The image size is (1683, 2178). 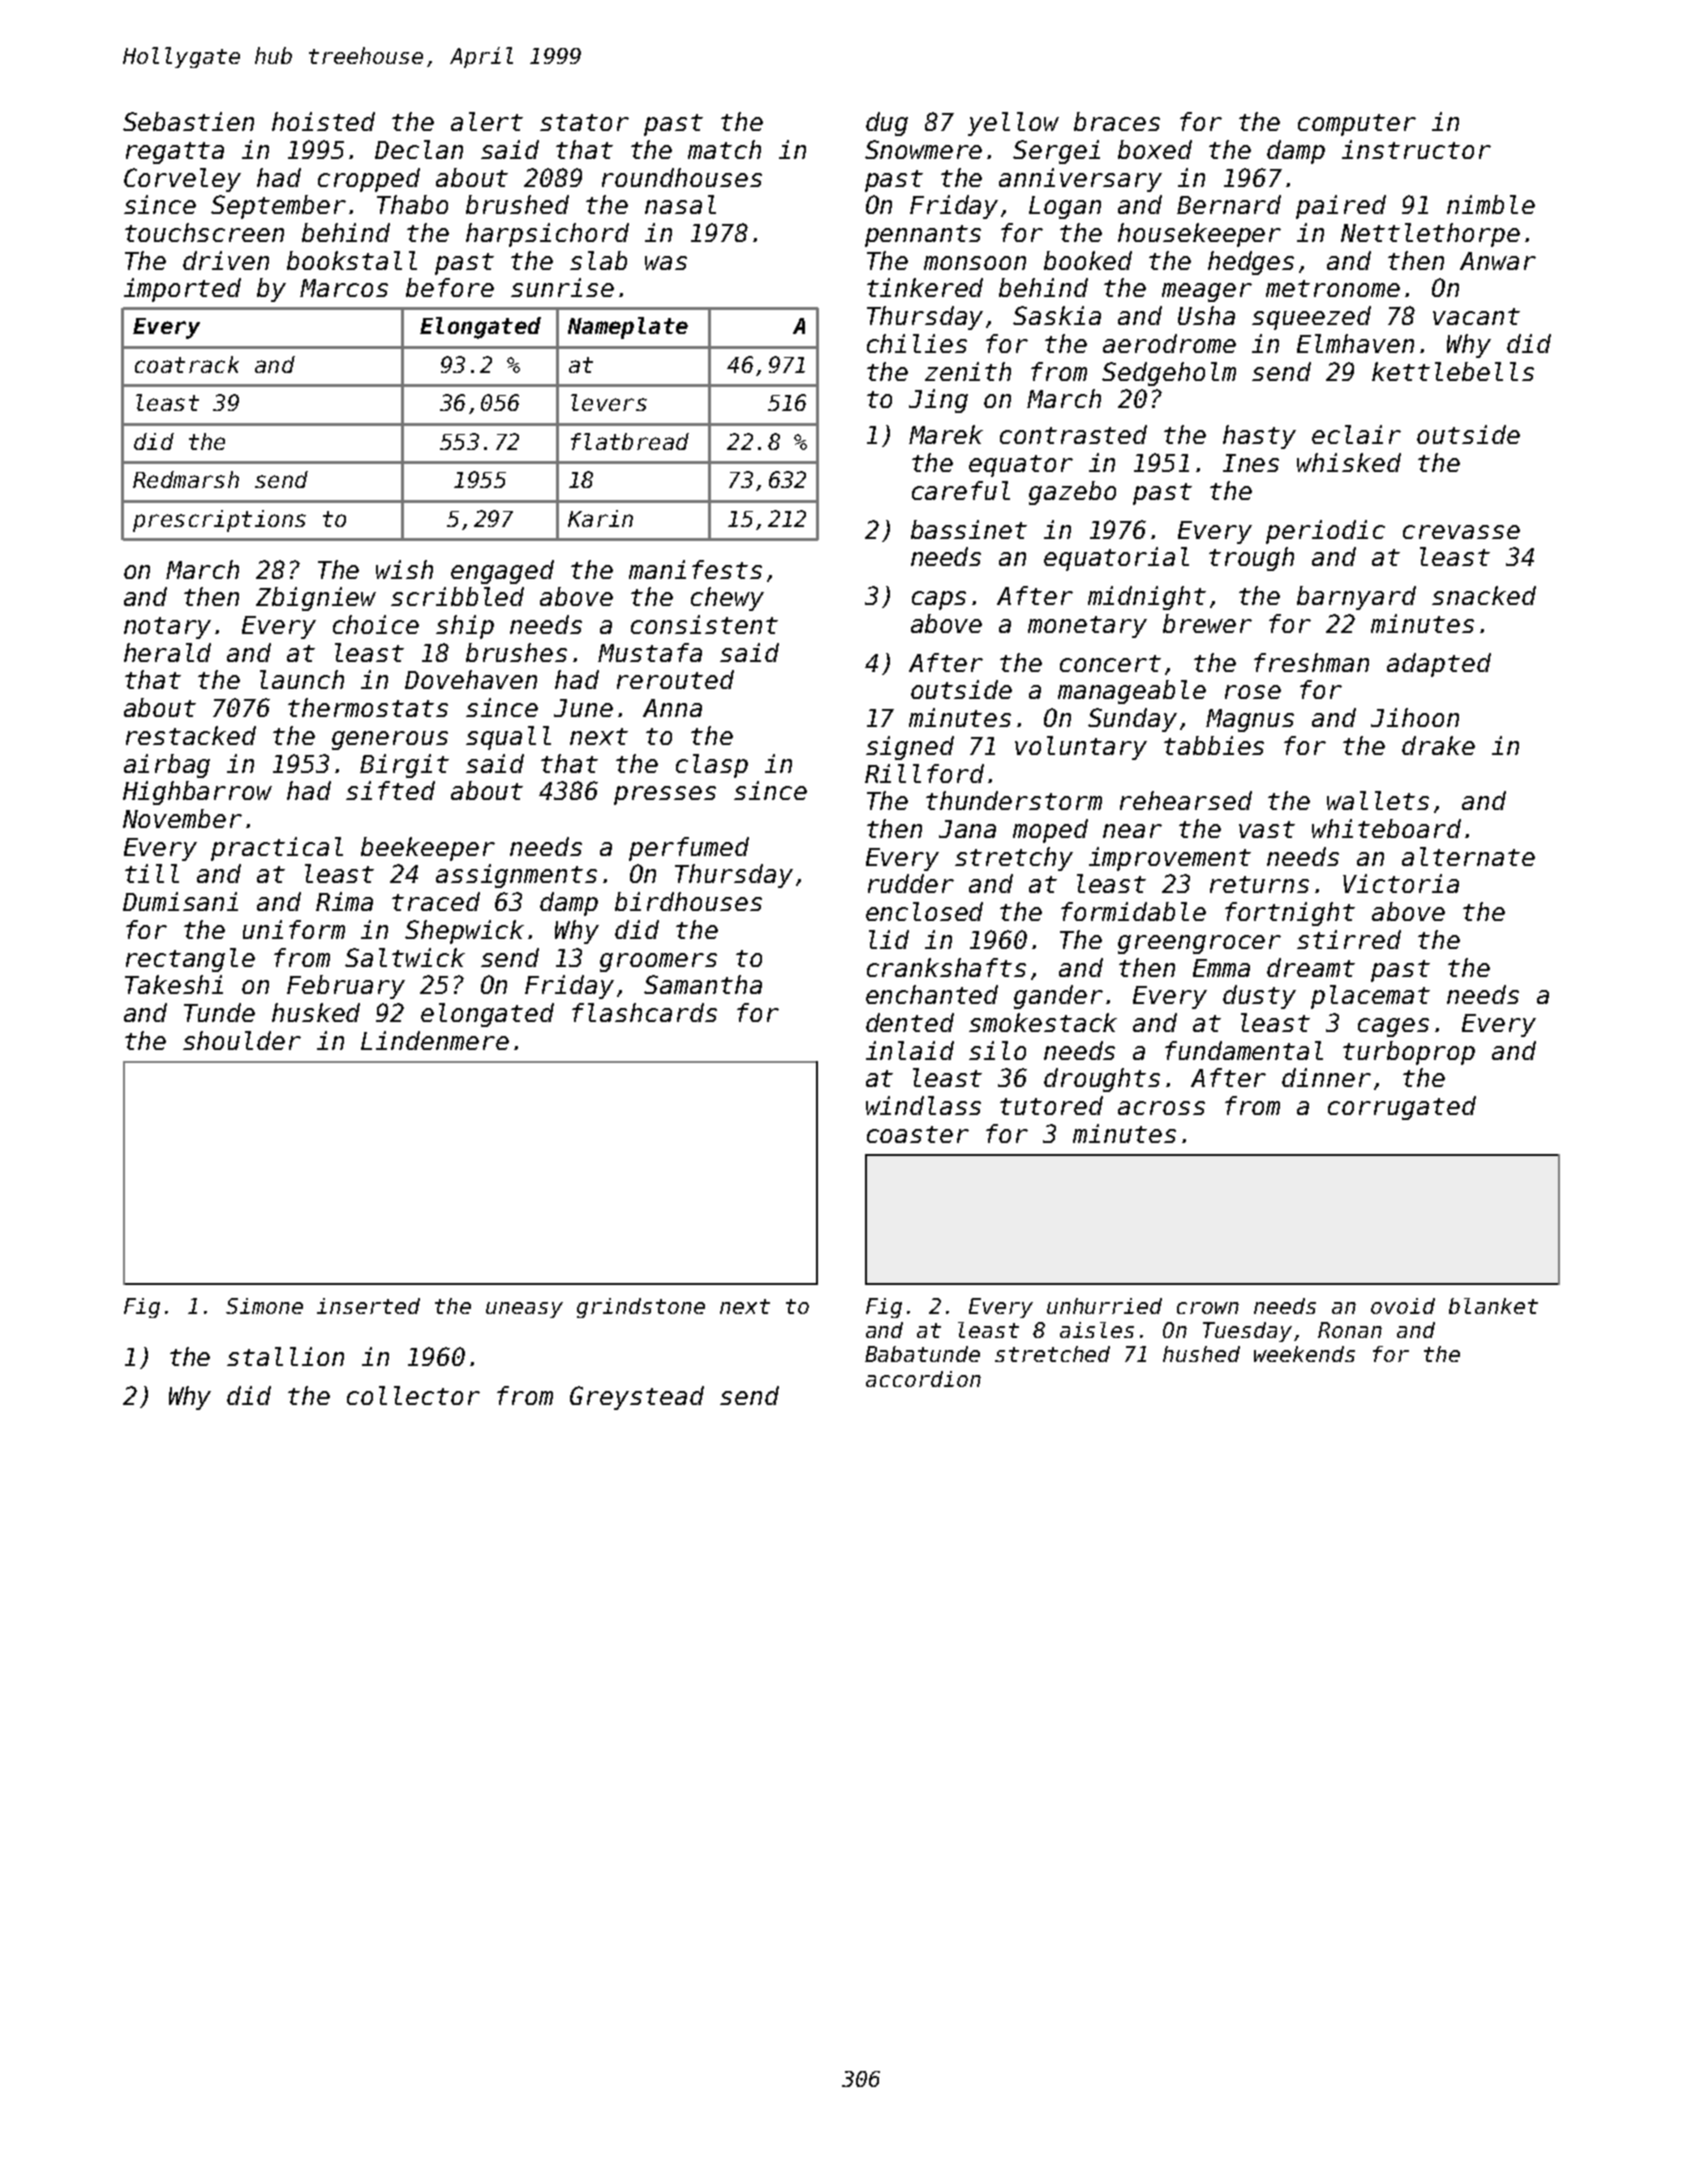 What do you see at coordinates (924, 773) in the page?
I see `Rillford` at bounding box center [924, 773].
